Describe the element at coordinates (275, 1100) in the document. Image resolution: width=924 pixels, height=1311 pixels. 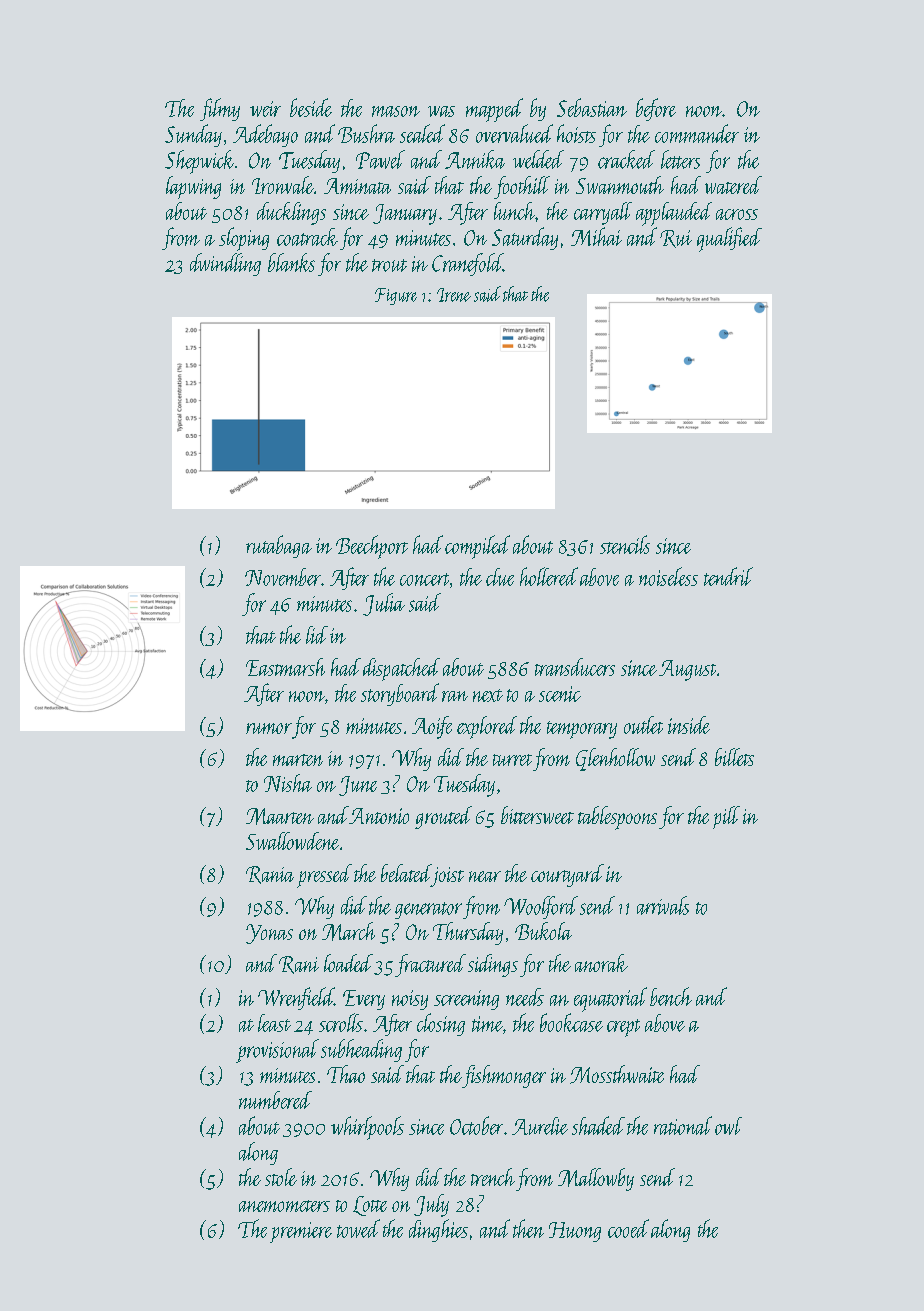
I see `numbered` at that location.
